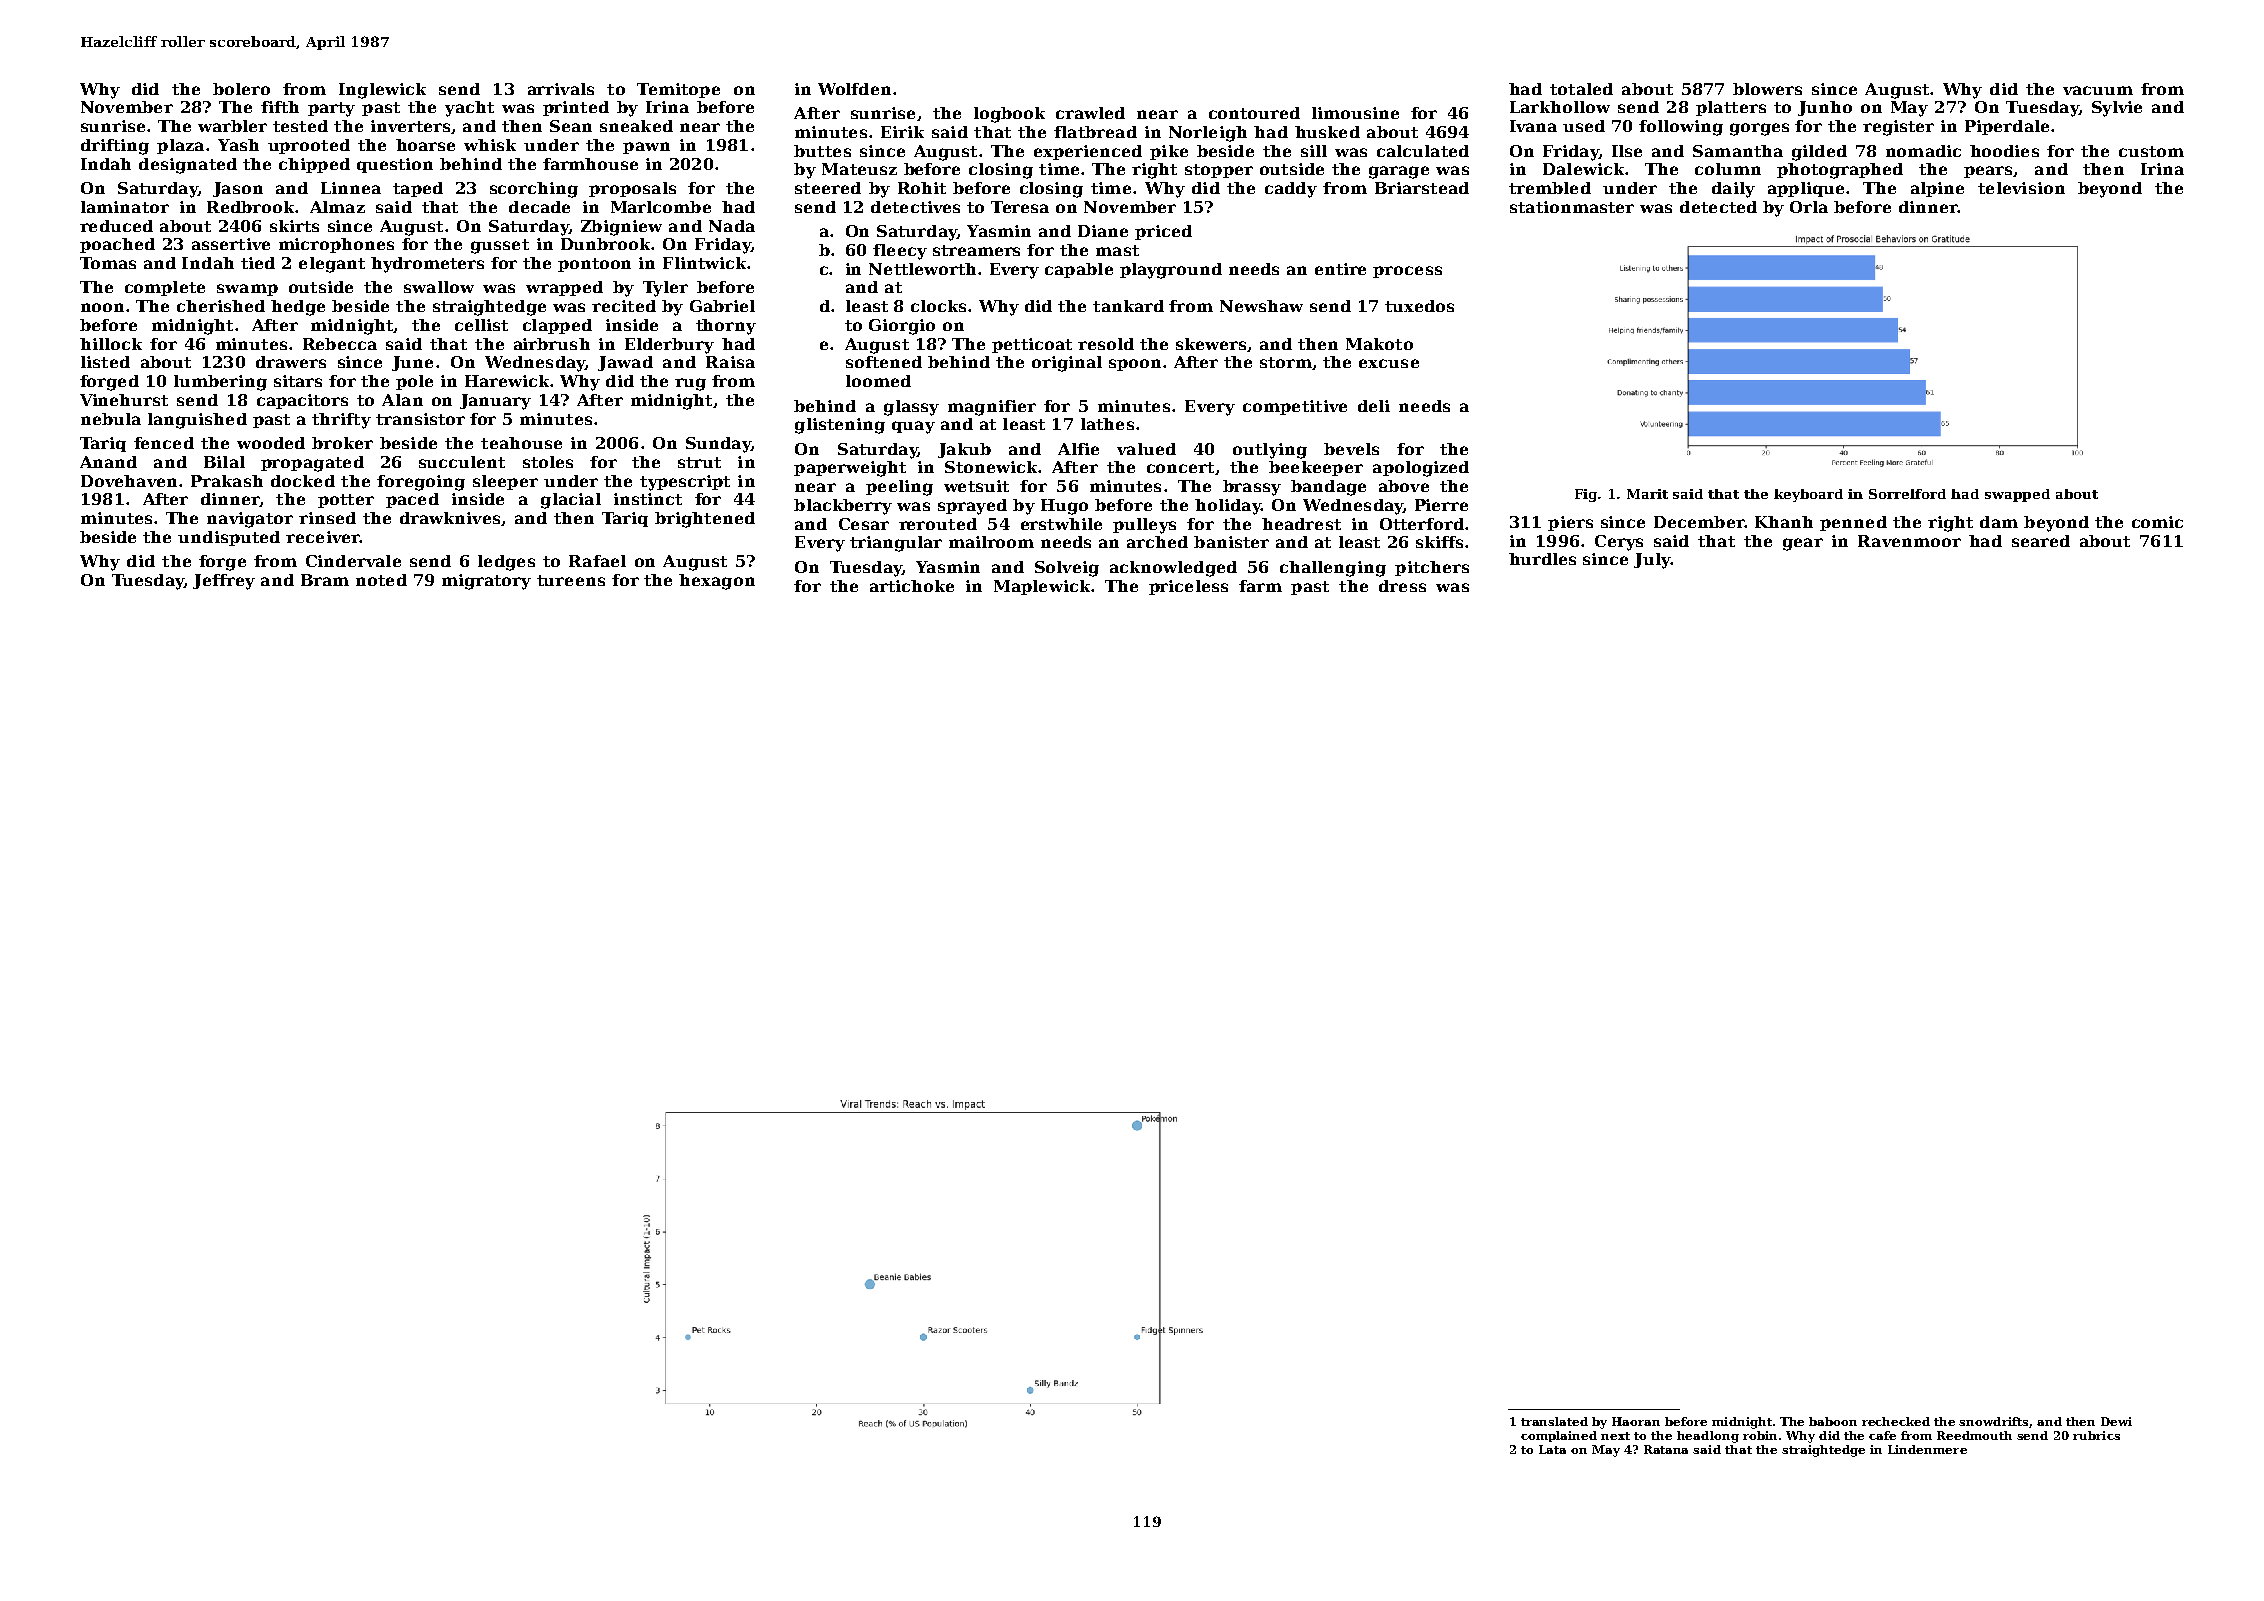  What do you see at coordinates (1254, 113) in the image?
I see `contoured` at bounding box center [1254, 113].
